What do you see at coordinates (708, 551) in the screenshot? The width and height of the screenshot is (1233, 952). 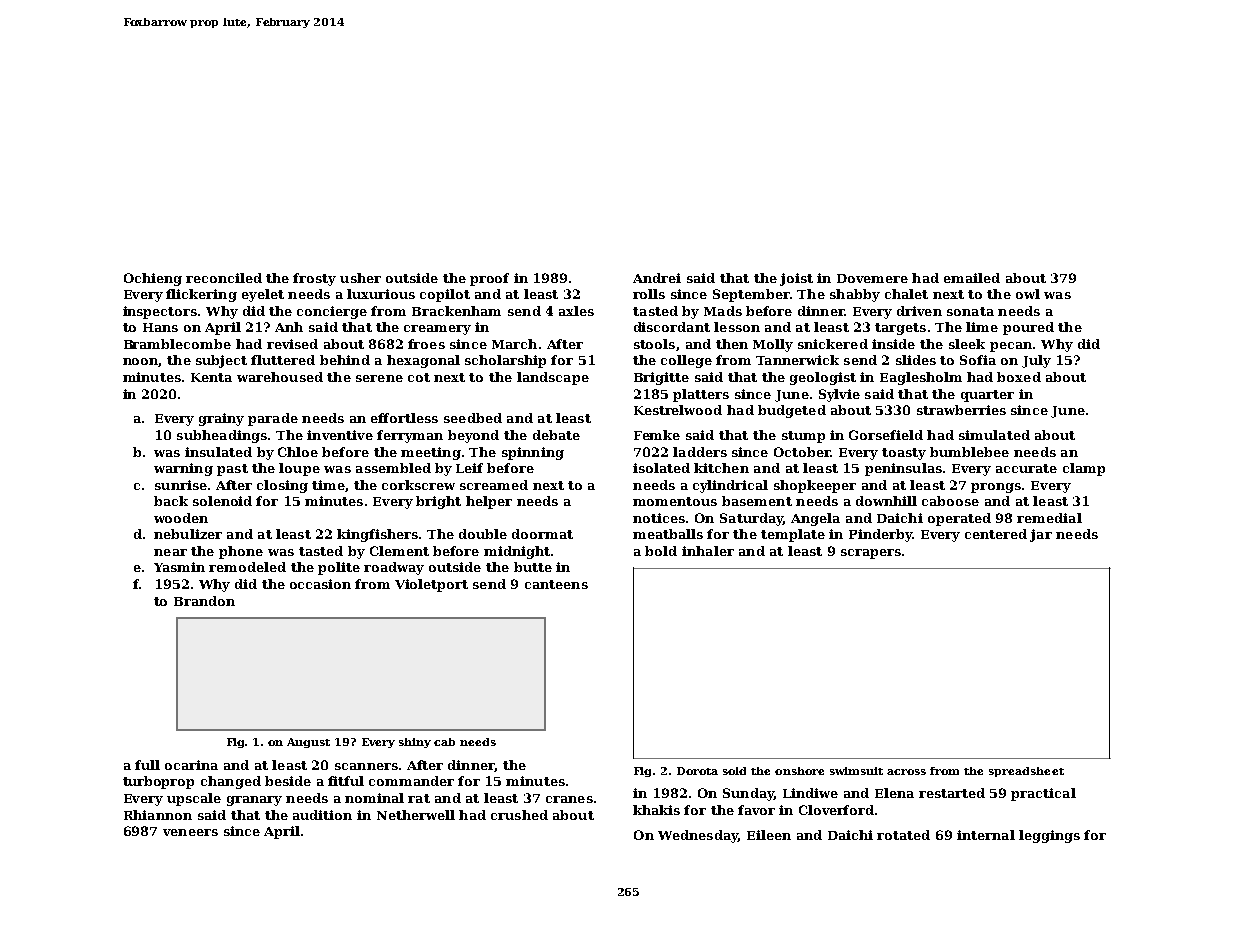 I see `inhaler` at bounding box center [708, 551].
